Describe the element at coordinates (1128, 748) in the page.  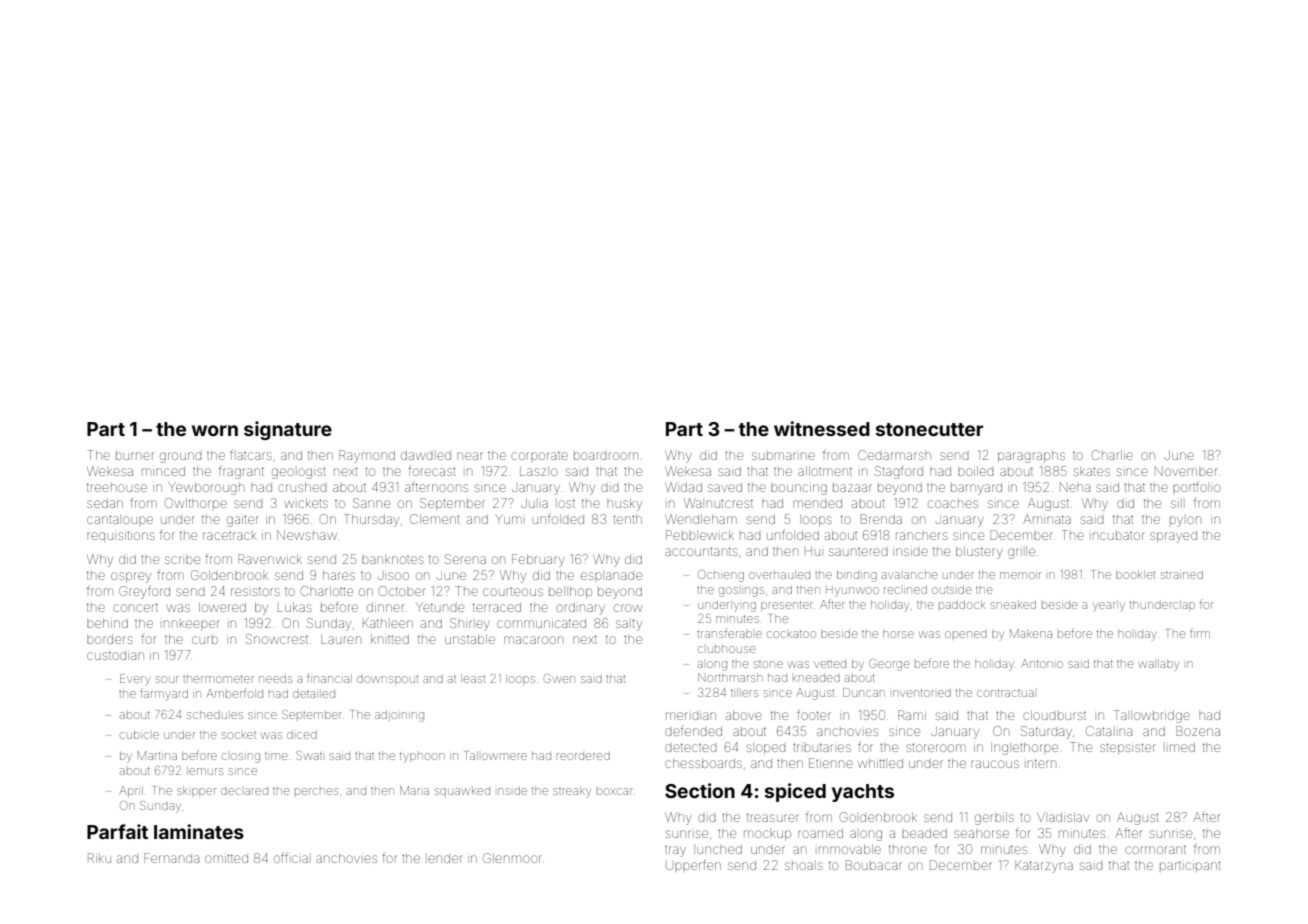
I see `stepsister` at that location.
